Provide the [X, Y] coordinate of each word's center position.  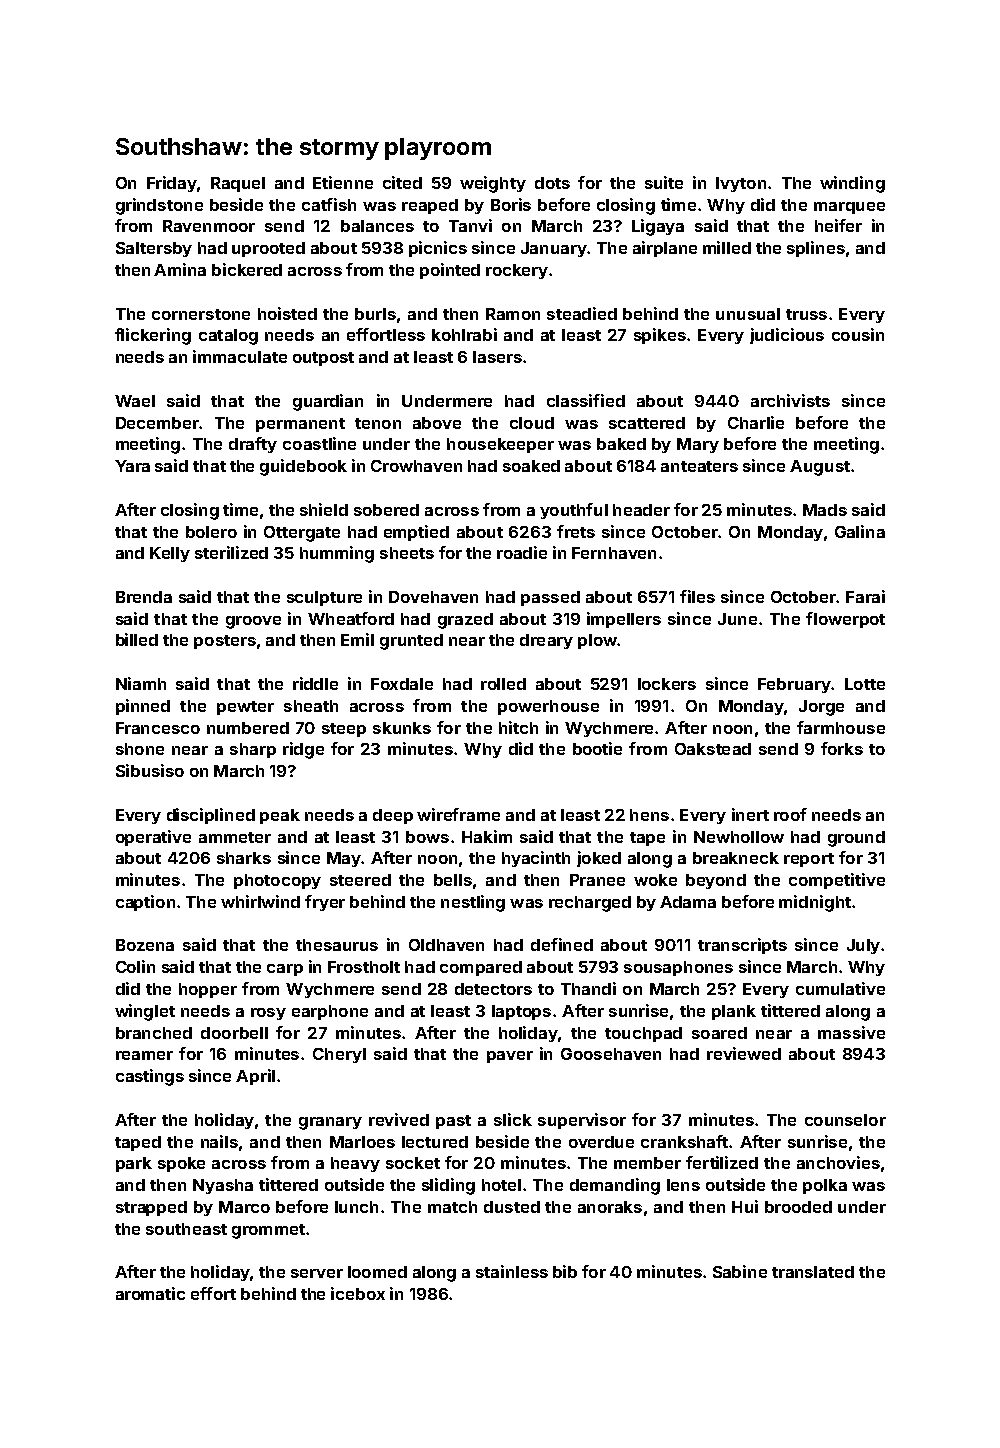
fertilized [722, 1162]
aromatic [150, 1293]
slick [513, 1119]
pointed [450, 271]
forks [842, 748]
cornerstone [201, 314]
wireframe [458, 814]
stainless [512, 1271]
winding [852, 184]
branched [154, 1033]
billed [137, 639]
